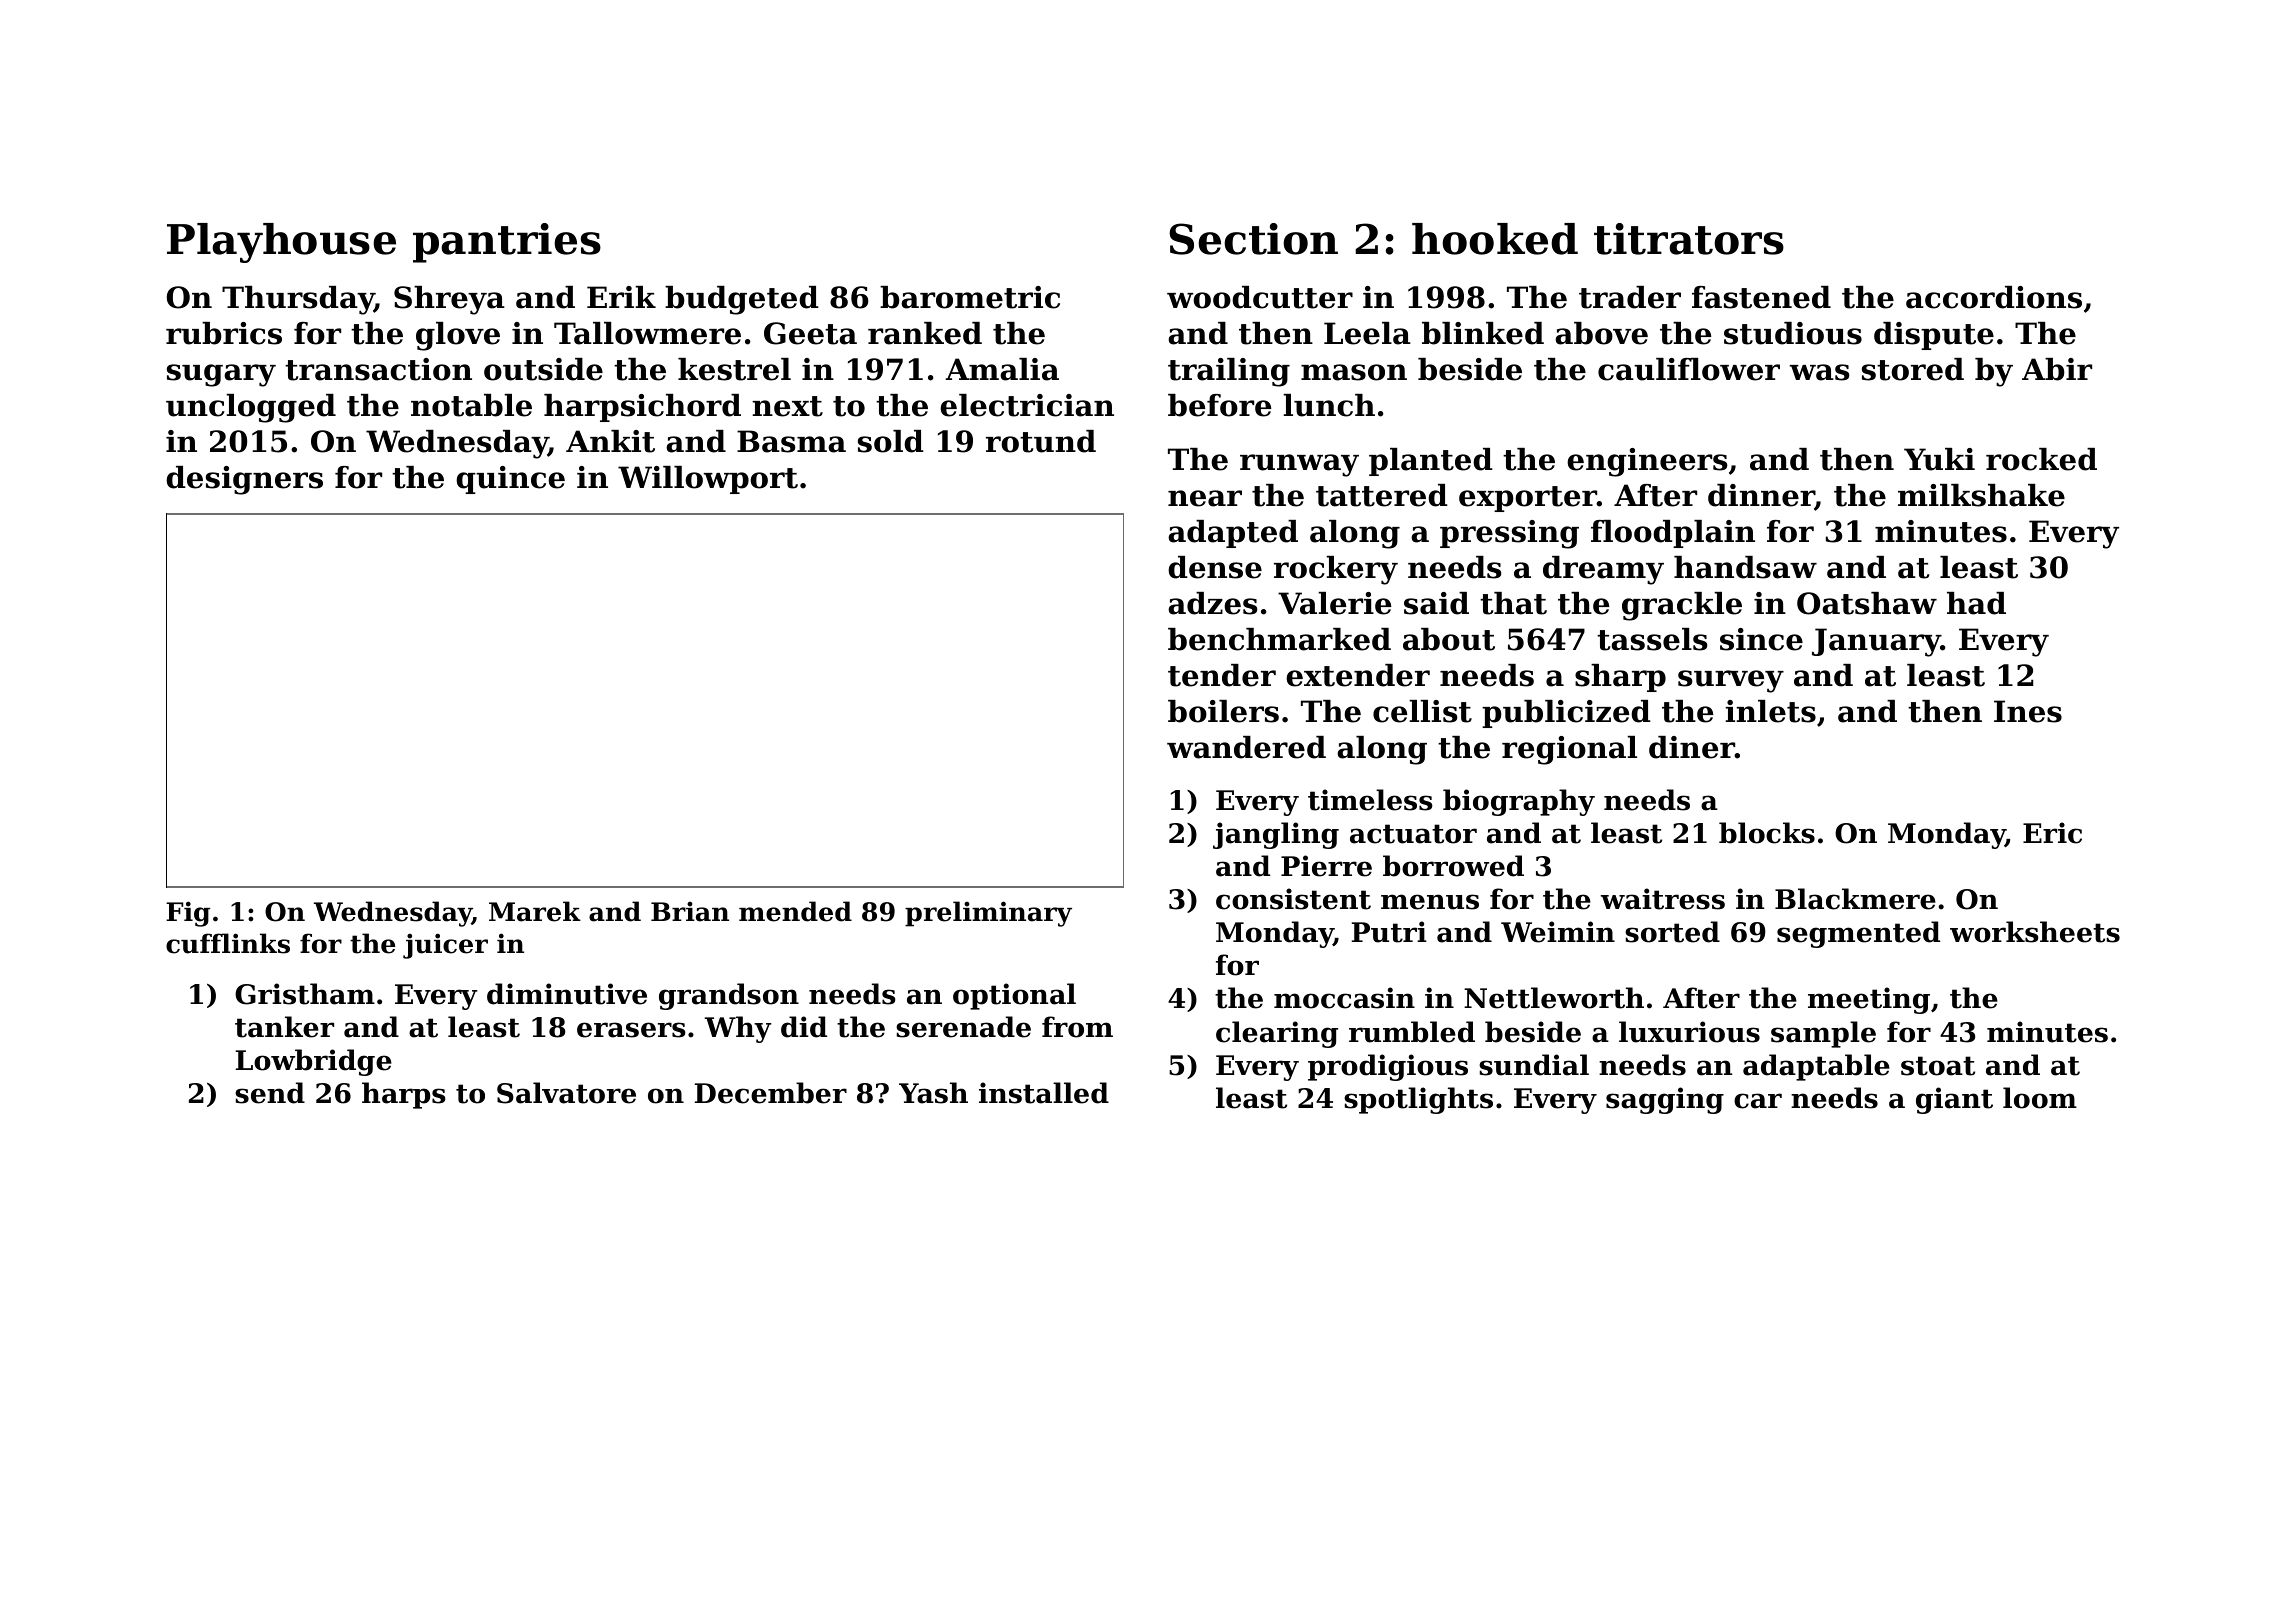 This image has width=2292, height=1620. I want to click on jangling, so click(1276, 835).
